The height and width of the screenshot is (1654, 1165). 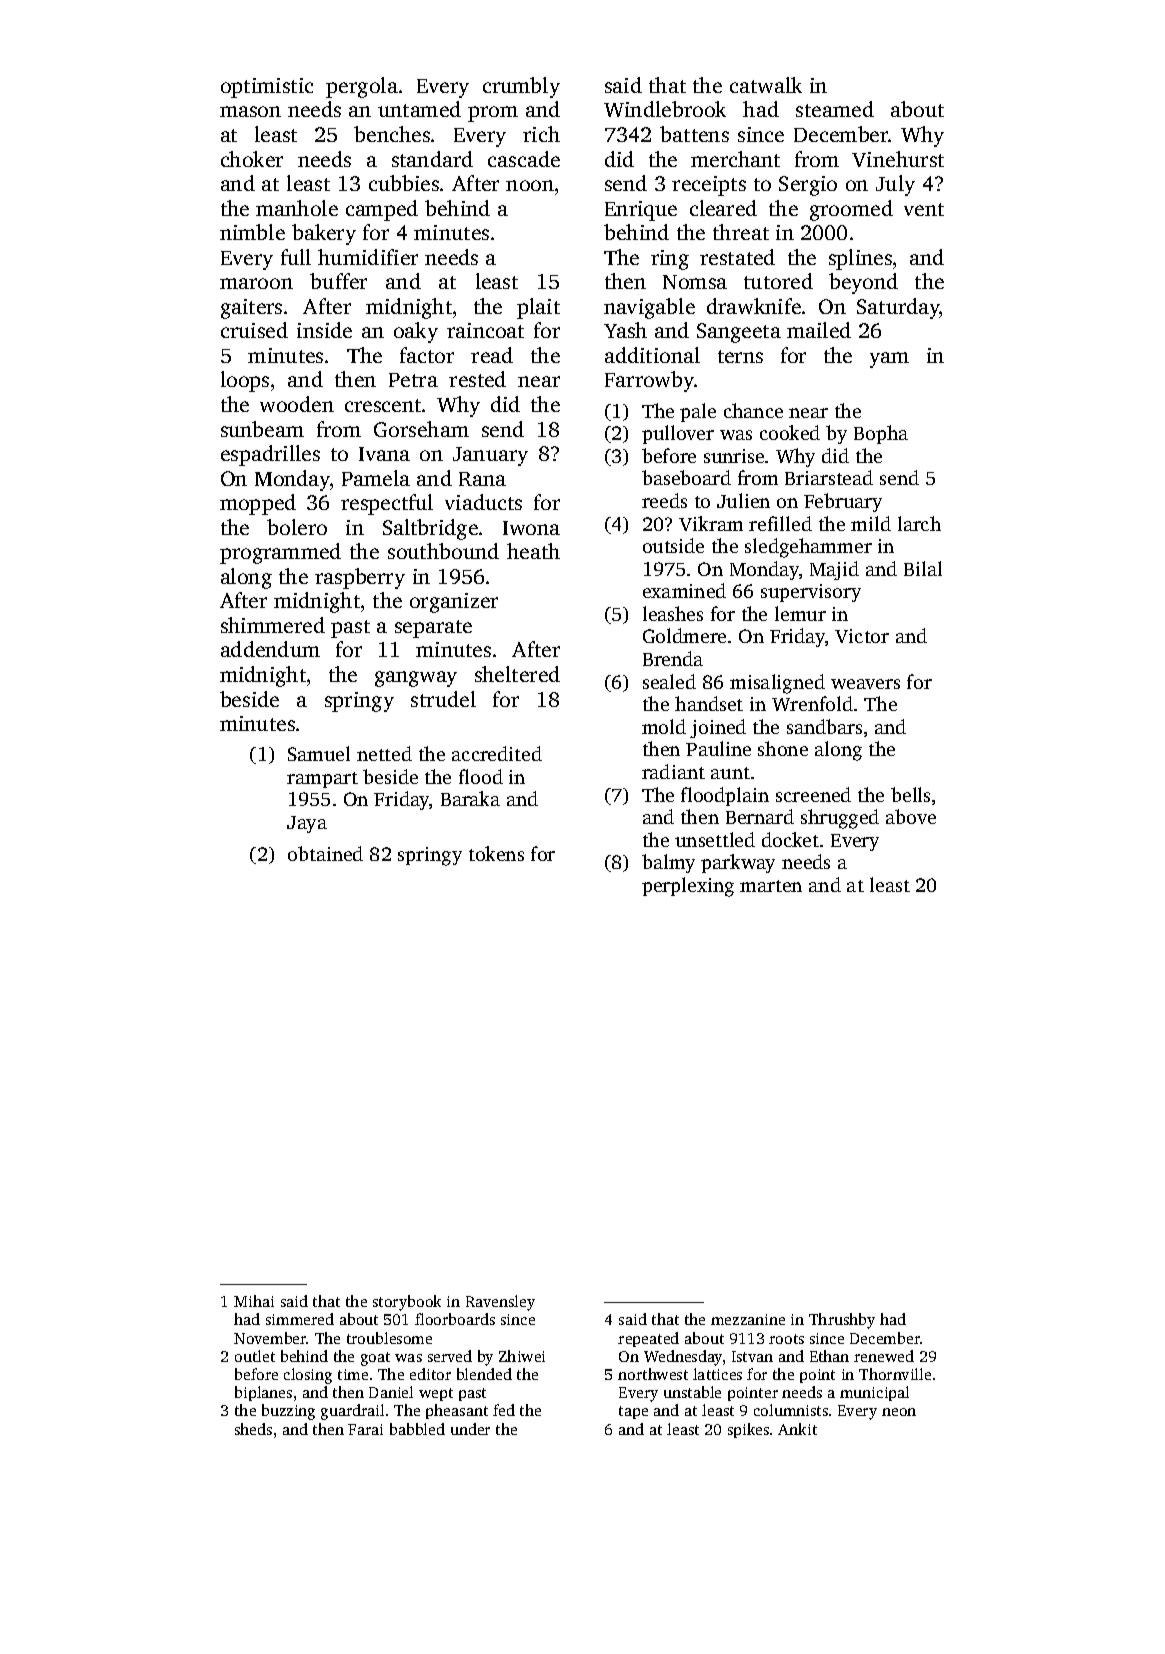 What do you see at coordinates (432, 159) in the screenshot?
I see `standard` at bounding box center [432, 159].
